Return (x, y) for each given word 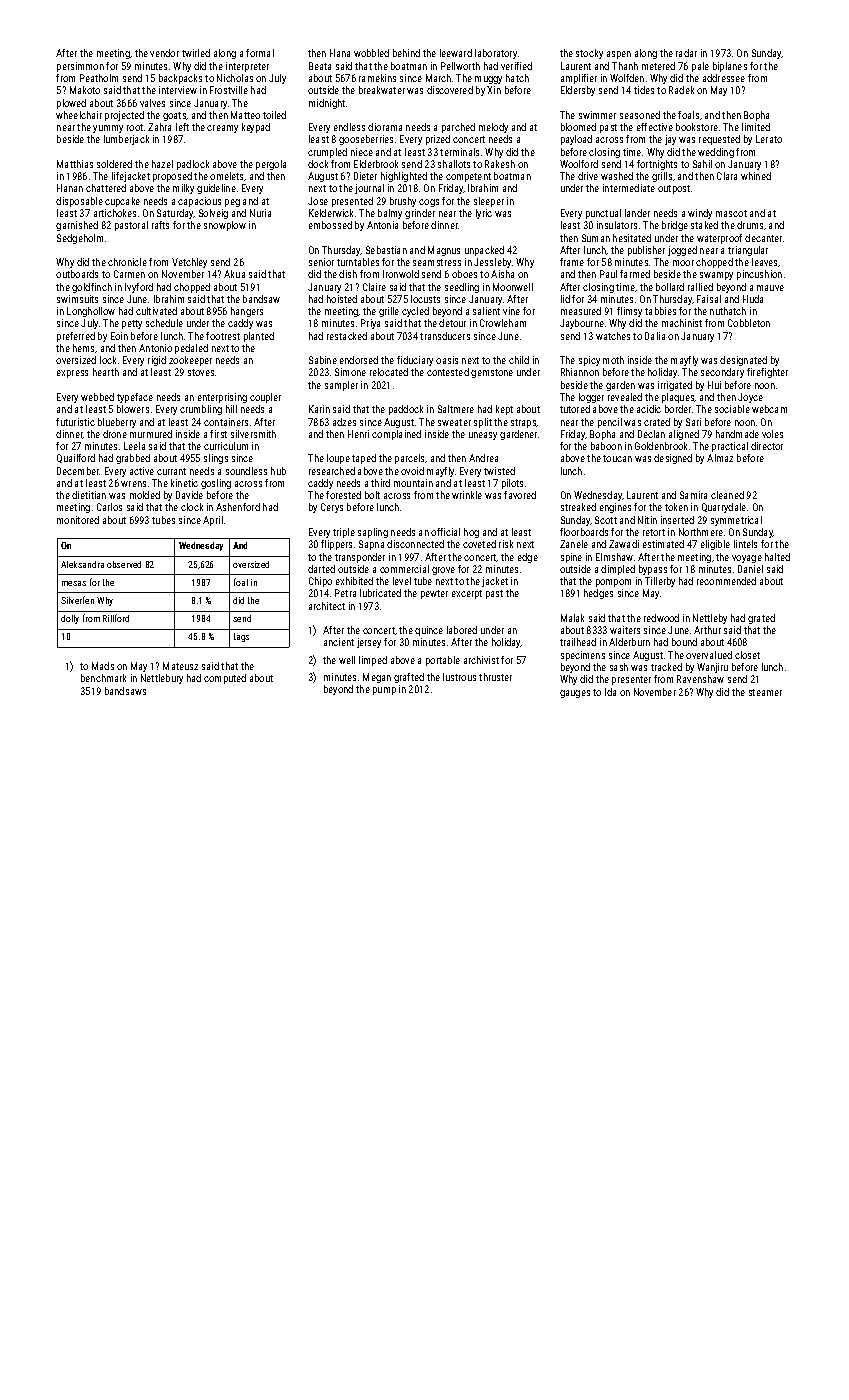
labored (462, 630)
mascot (731, 213)
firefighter (767, 373)
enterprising (222, 398)
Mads (103, 666)
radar (686, 53)
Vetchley (189, 263)
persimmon (80, 67)
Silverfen (77, 600)
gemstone (492, 373)
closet (747, 655)
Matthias (75, 164)
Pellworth (460, 66)
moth (613, 360)
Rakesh (500, 164)
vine (511, 311)
